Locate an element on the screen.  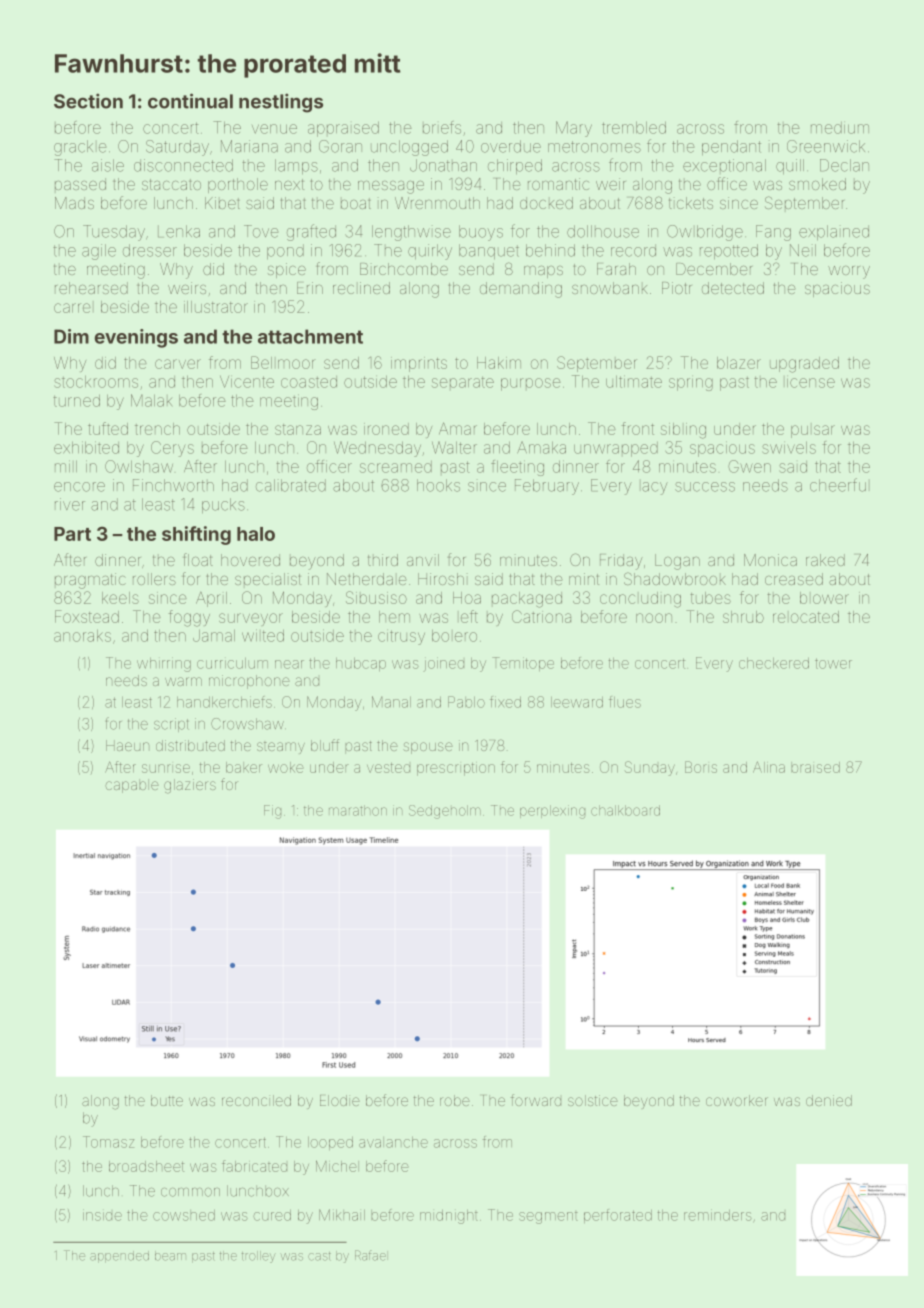
Section is located at coordinates (88, 101).
